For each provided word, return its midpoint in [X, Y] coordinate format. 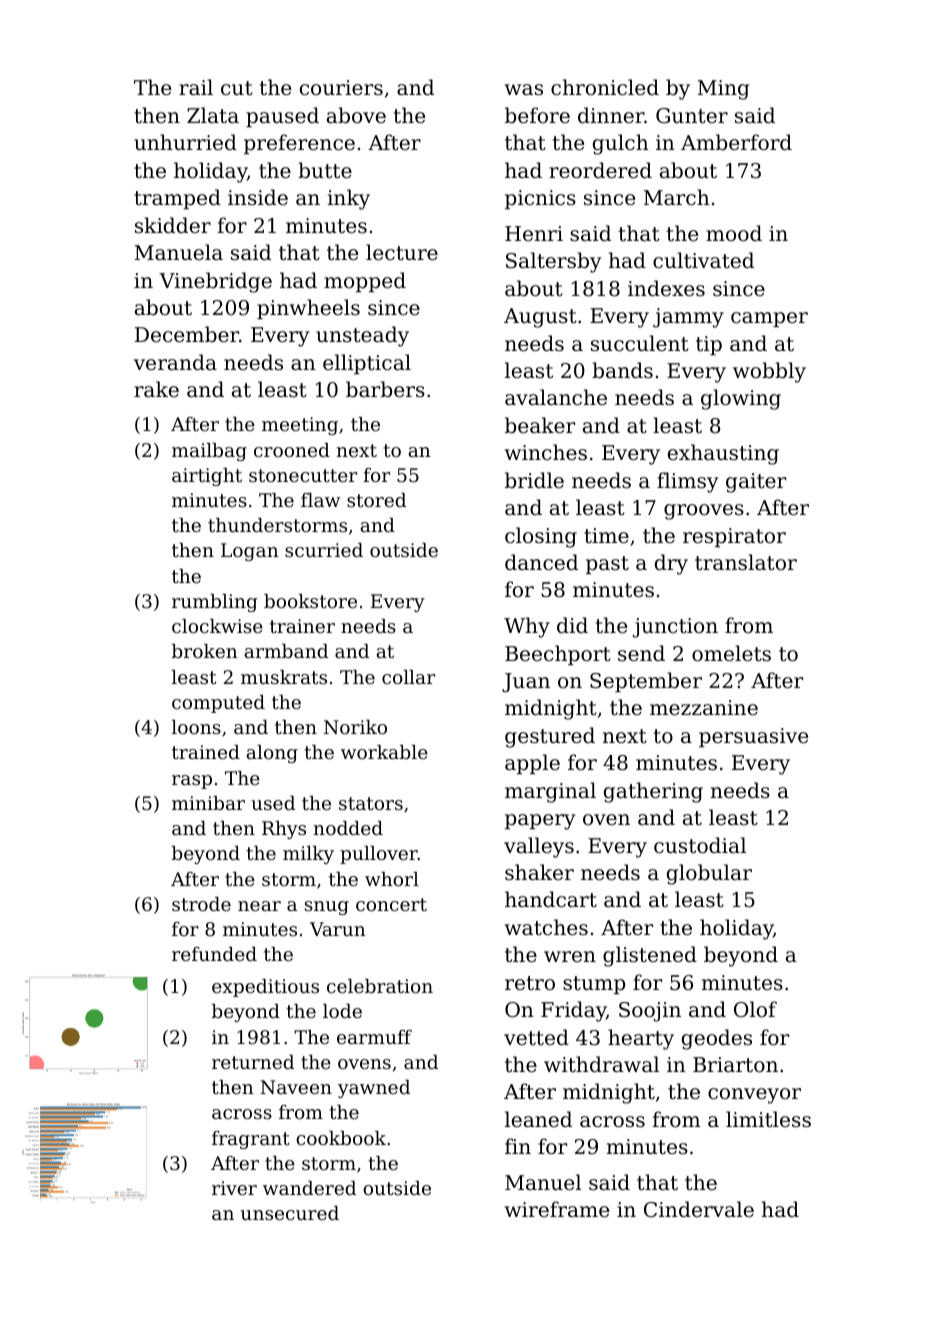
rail [196, 87]
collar [408, 677]
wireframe [557, 1209]
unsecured [290, 1213]
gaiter [756, 483]
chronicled [605, 87]
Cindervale [699, 1209]
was [524, 90]
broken [205, 651]
